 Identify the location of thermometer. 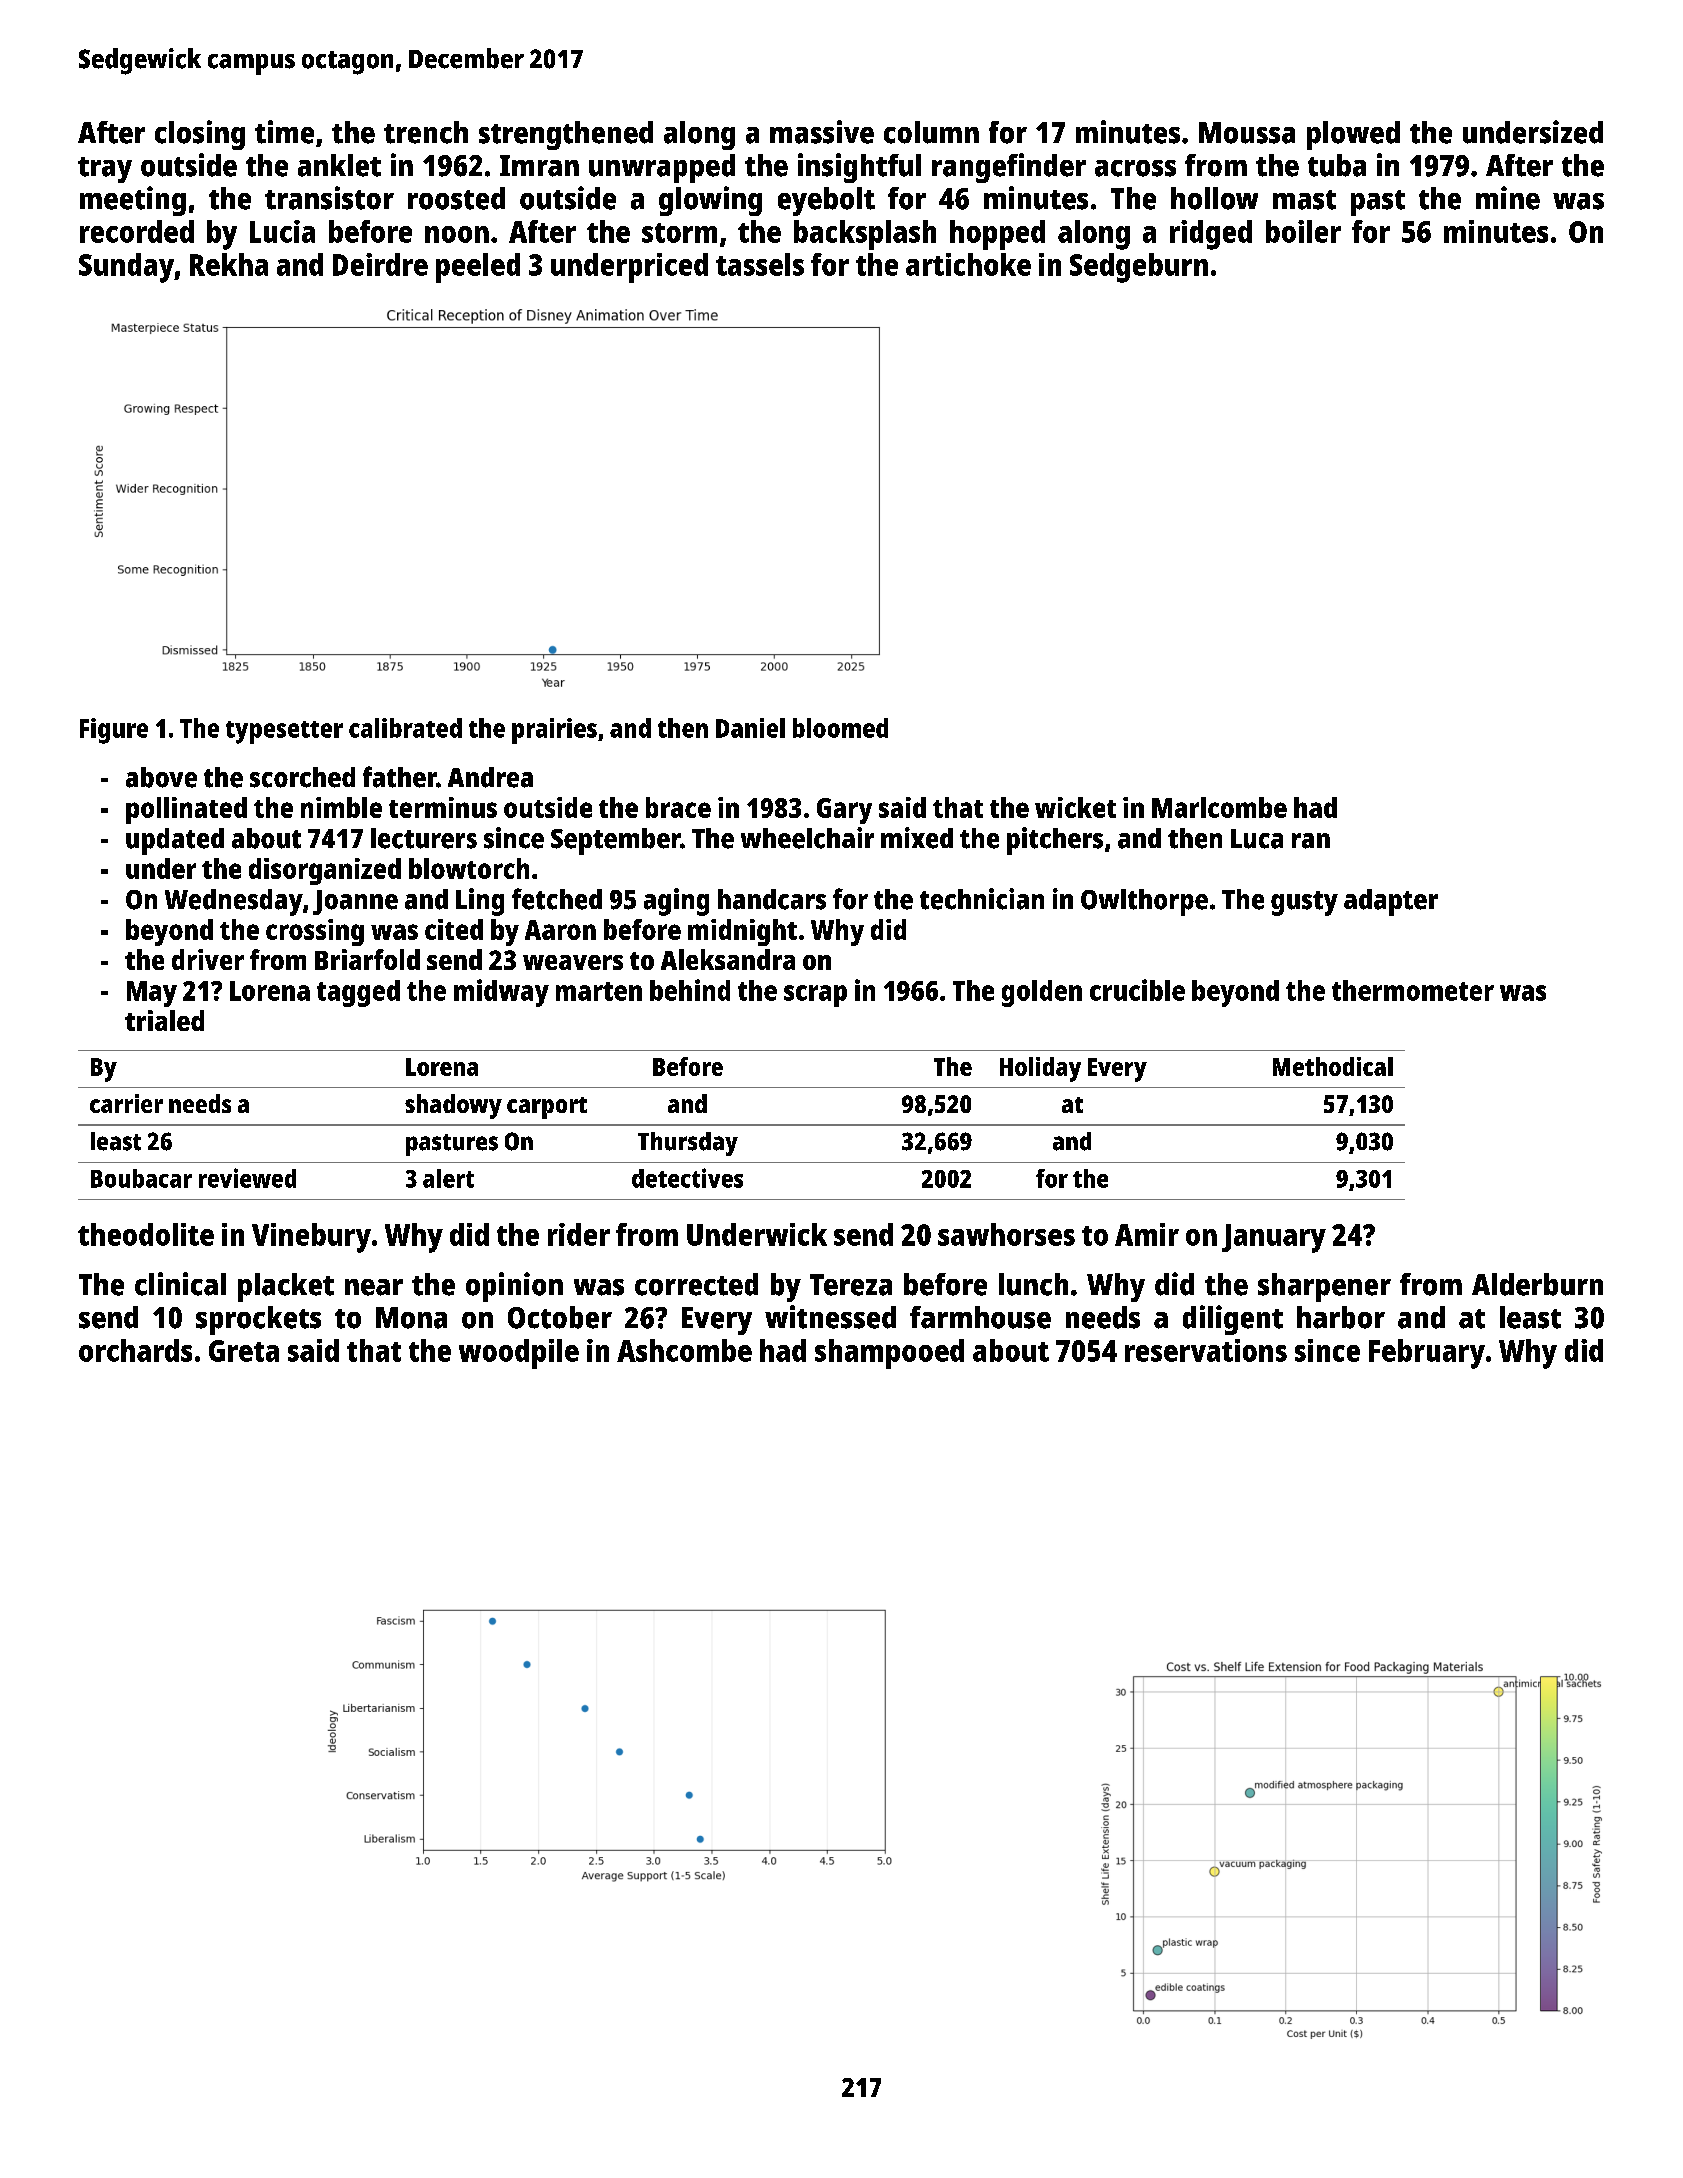
(1413, 990).
